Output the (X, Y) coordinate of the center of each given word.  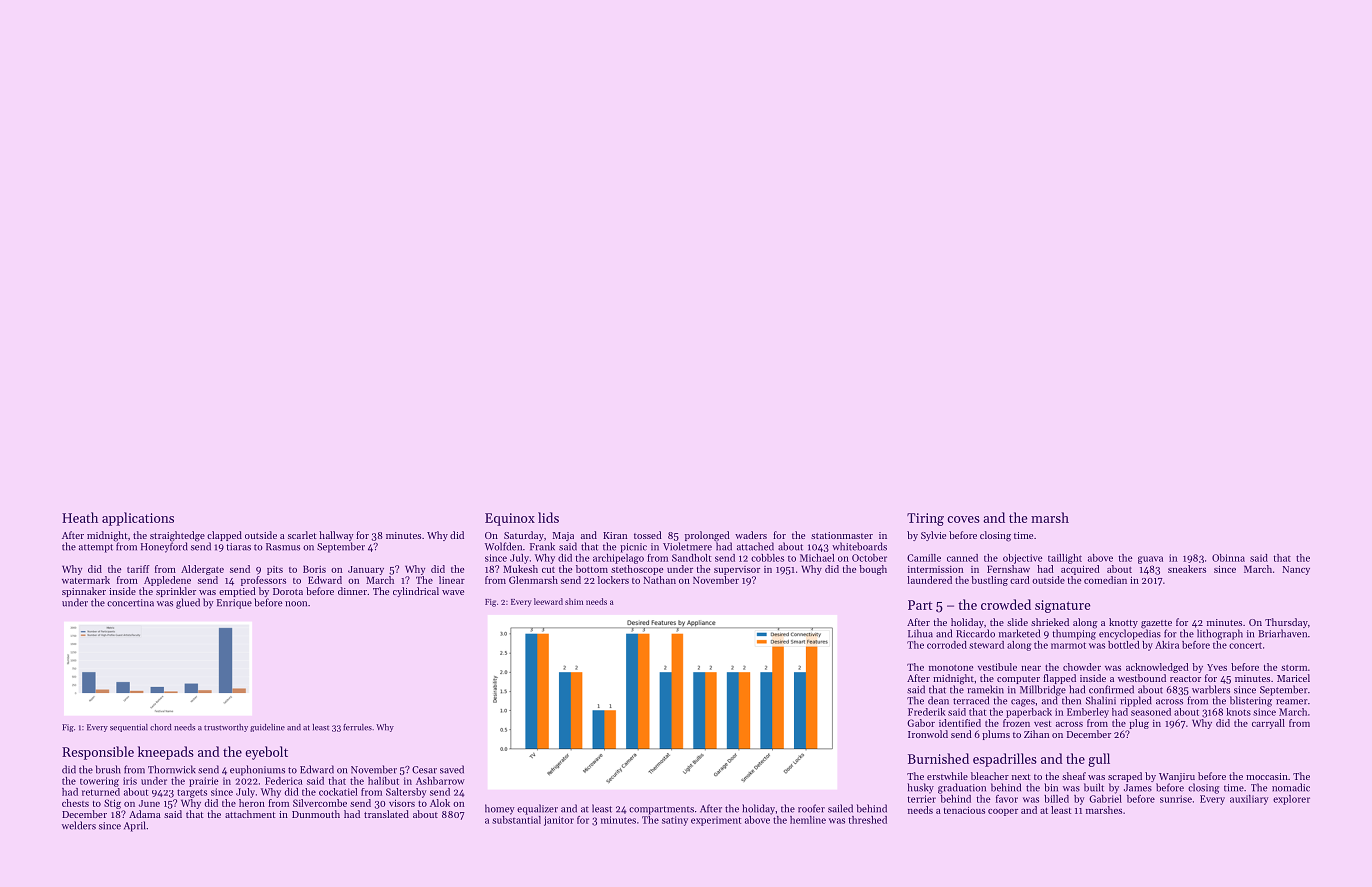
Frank (542, 546)
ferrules (357, 727)
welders (79, 825)
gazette (1156, 624)
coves (963, 519)
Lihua (920, 633)
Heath (80, 517)
